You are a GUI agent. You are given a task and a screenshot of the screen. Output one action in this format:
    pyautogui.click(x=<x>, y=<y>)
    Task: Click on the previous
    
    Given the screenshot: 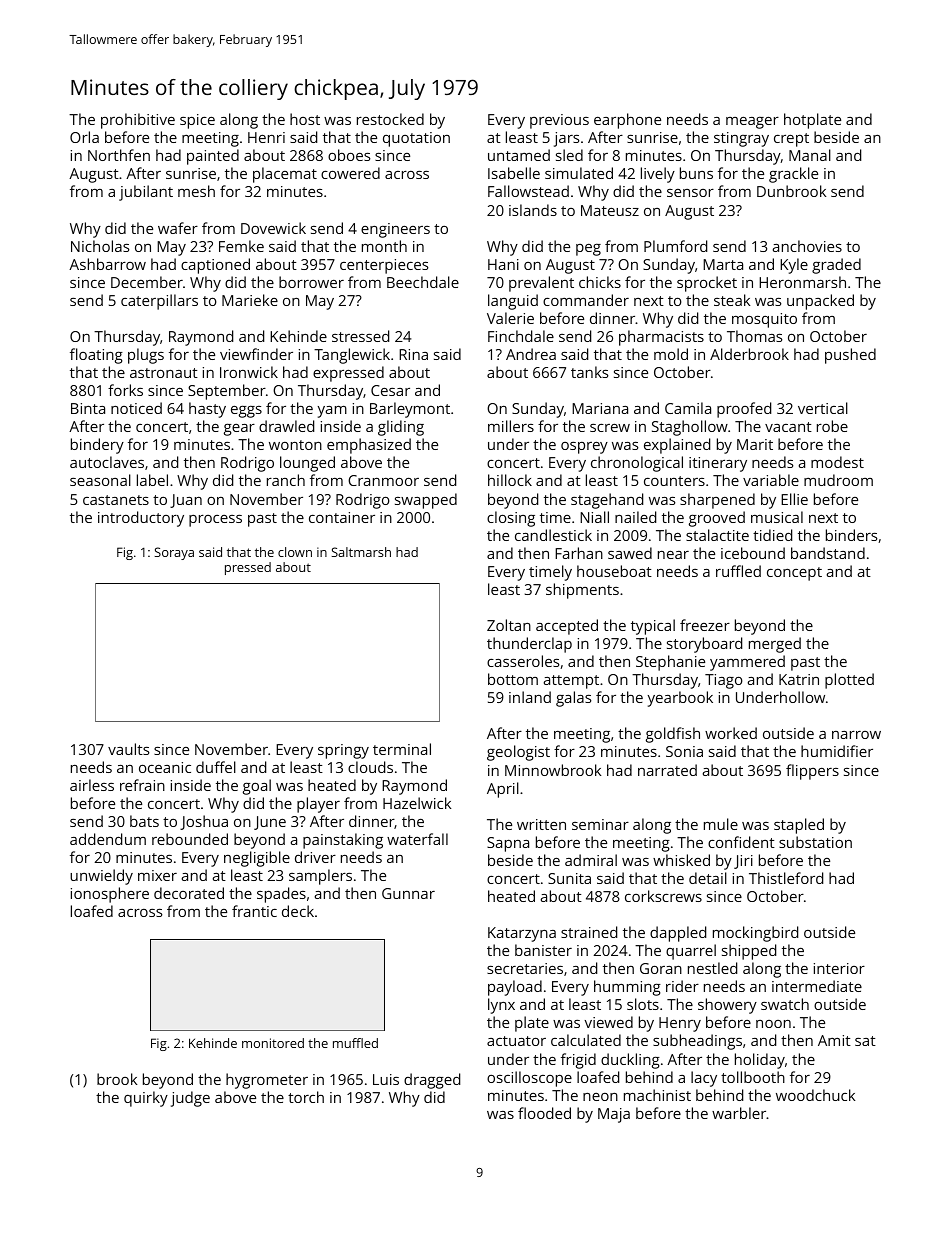 What is the action you would take?
    pyautogui.click(x=559, y=121)
